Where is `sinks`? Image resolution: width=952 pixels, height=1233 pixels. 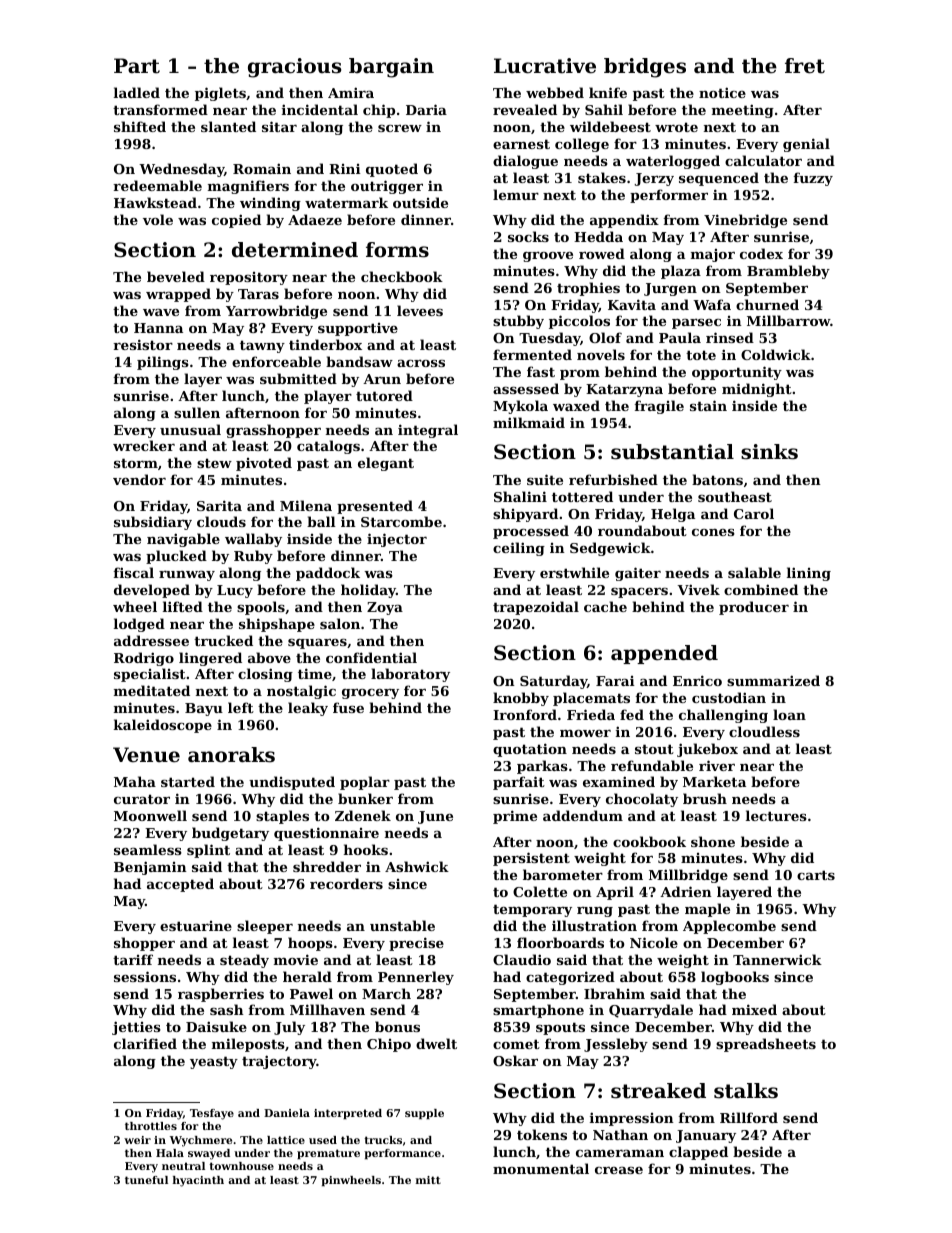 sinks is located at coordinates (769, 452).
